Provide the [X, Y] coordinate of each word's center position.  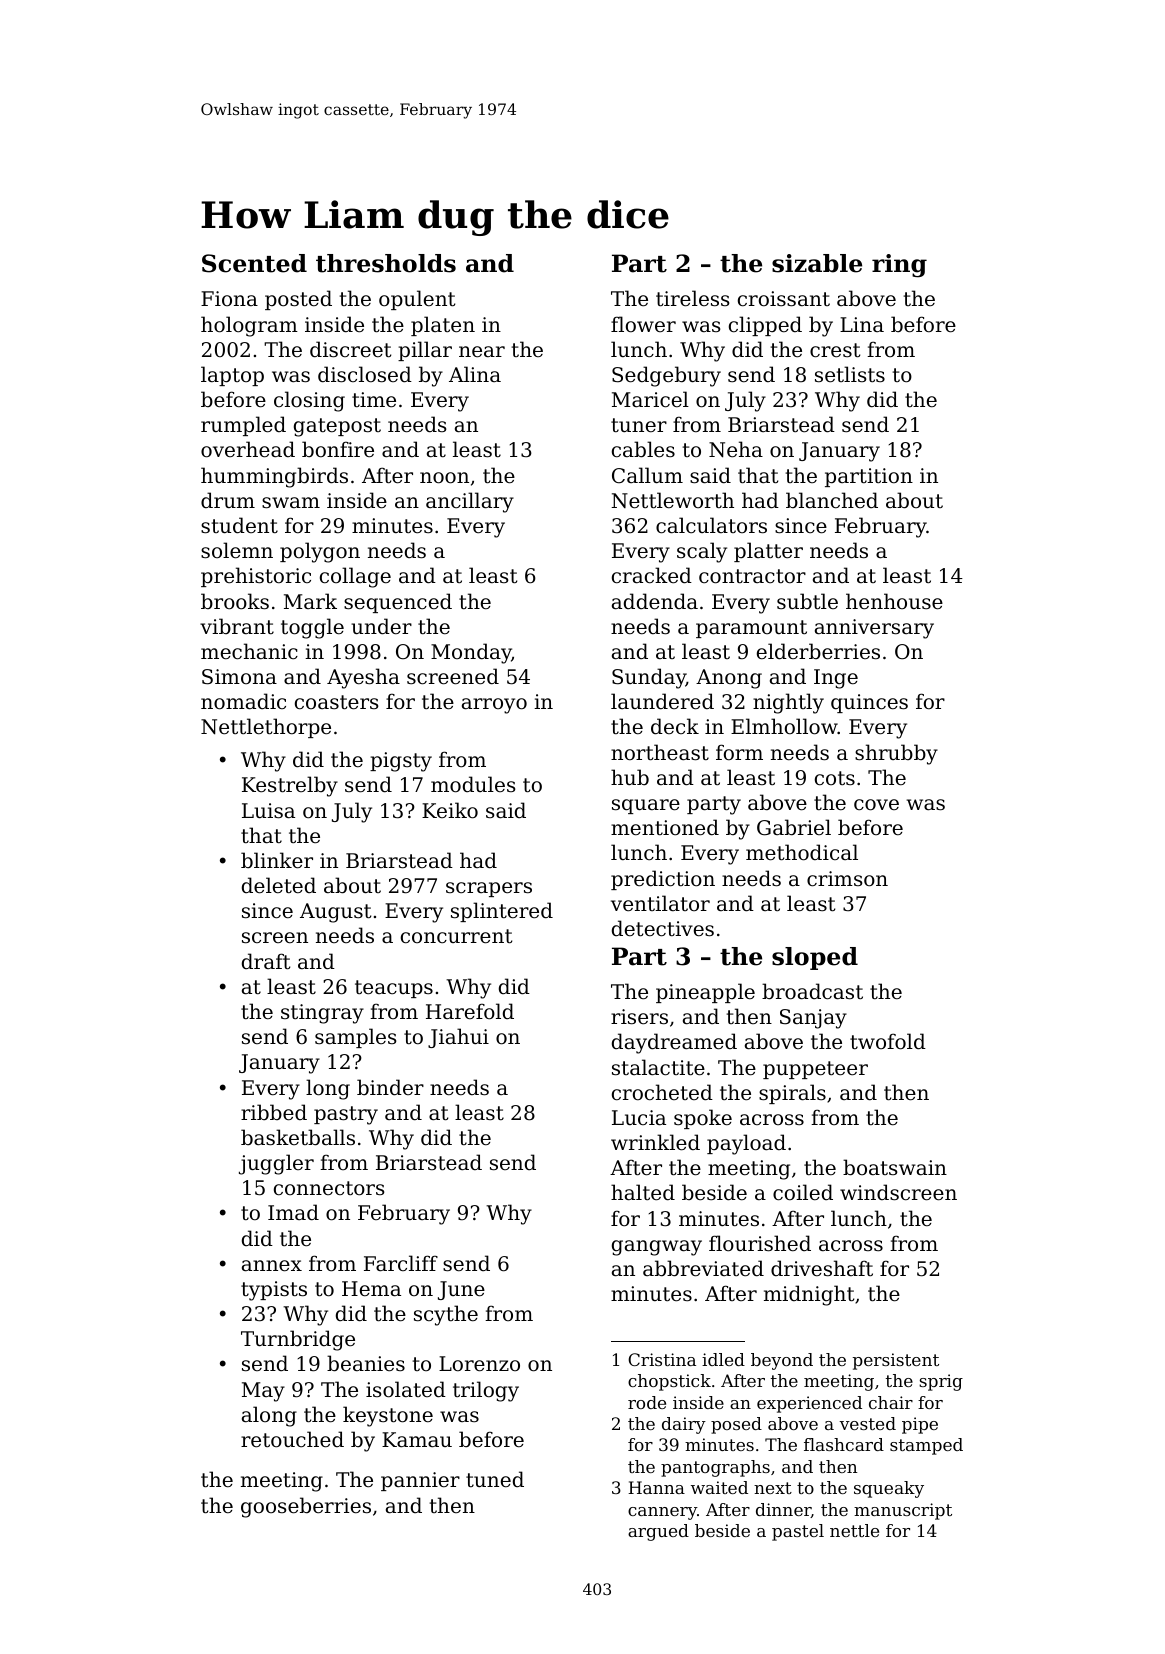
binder [390, 1087]
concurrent [456, 936]
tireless [692, 298]
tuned [495, 1479]
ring [899, 266]
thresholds [386, 263]
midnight [809, 1295]
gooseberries [306, 1507]
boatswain [895, 1167]
